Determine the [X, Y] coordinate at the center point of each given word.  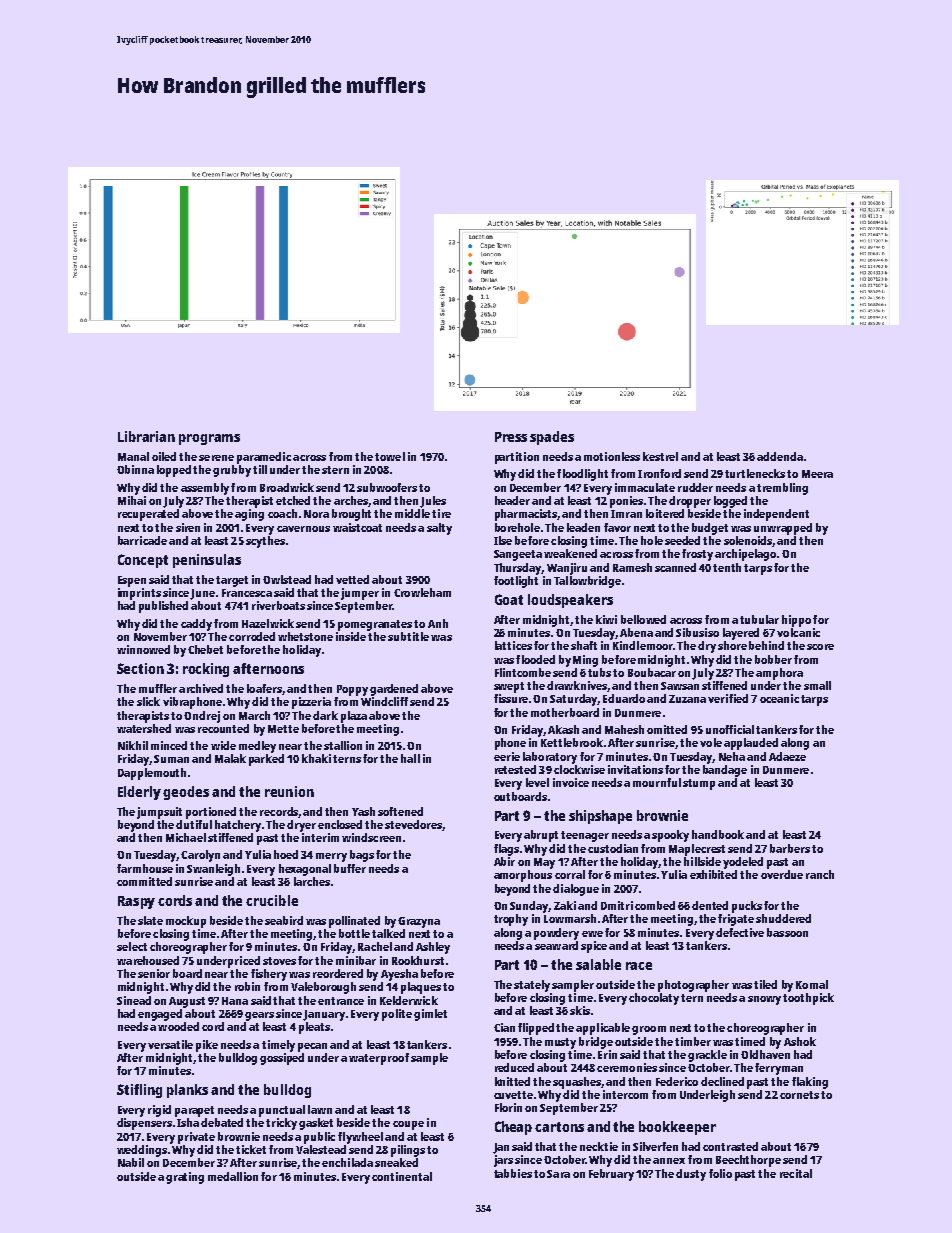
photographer [693, 986]
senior [154, 973]
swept [509, 687]
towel [390, 456]
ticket [251, 1149]
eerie [507, 756]
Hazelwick [268, 623]
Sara [558, 1174]
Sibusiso [697, 632]
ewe [592, 934]
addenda [780, 456]
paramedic [264, 458]
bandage [725, 771]
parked [266, 760]
